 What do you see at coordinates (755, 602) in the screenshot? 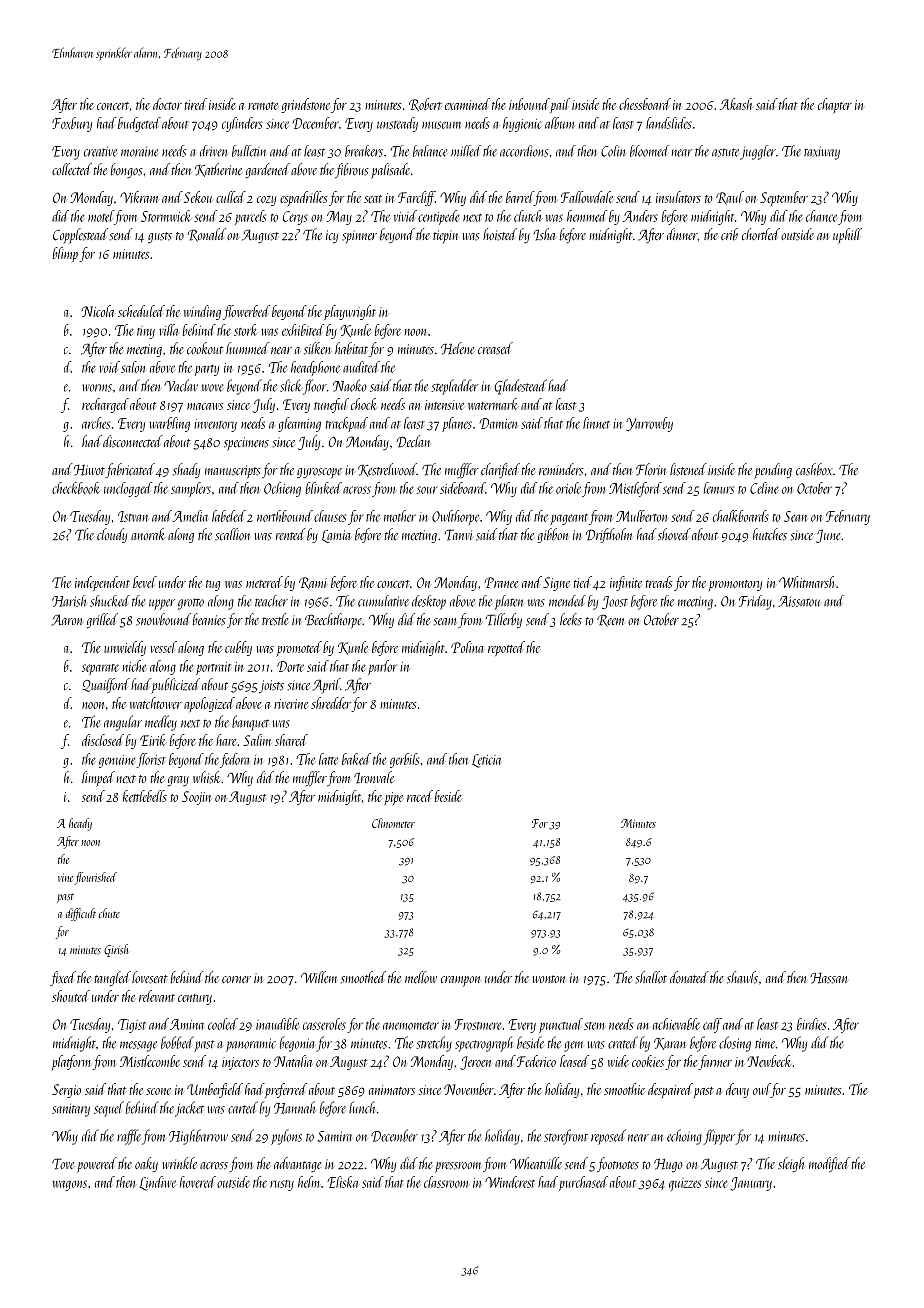
I see `Friday` at bounding box center [755, 602].
